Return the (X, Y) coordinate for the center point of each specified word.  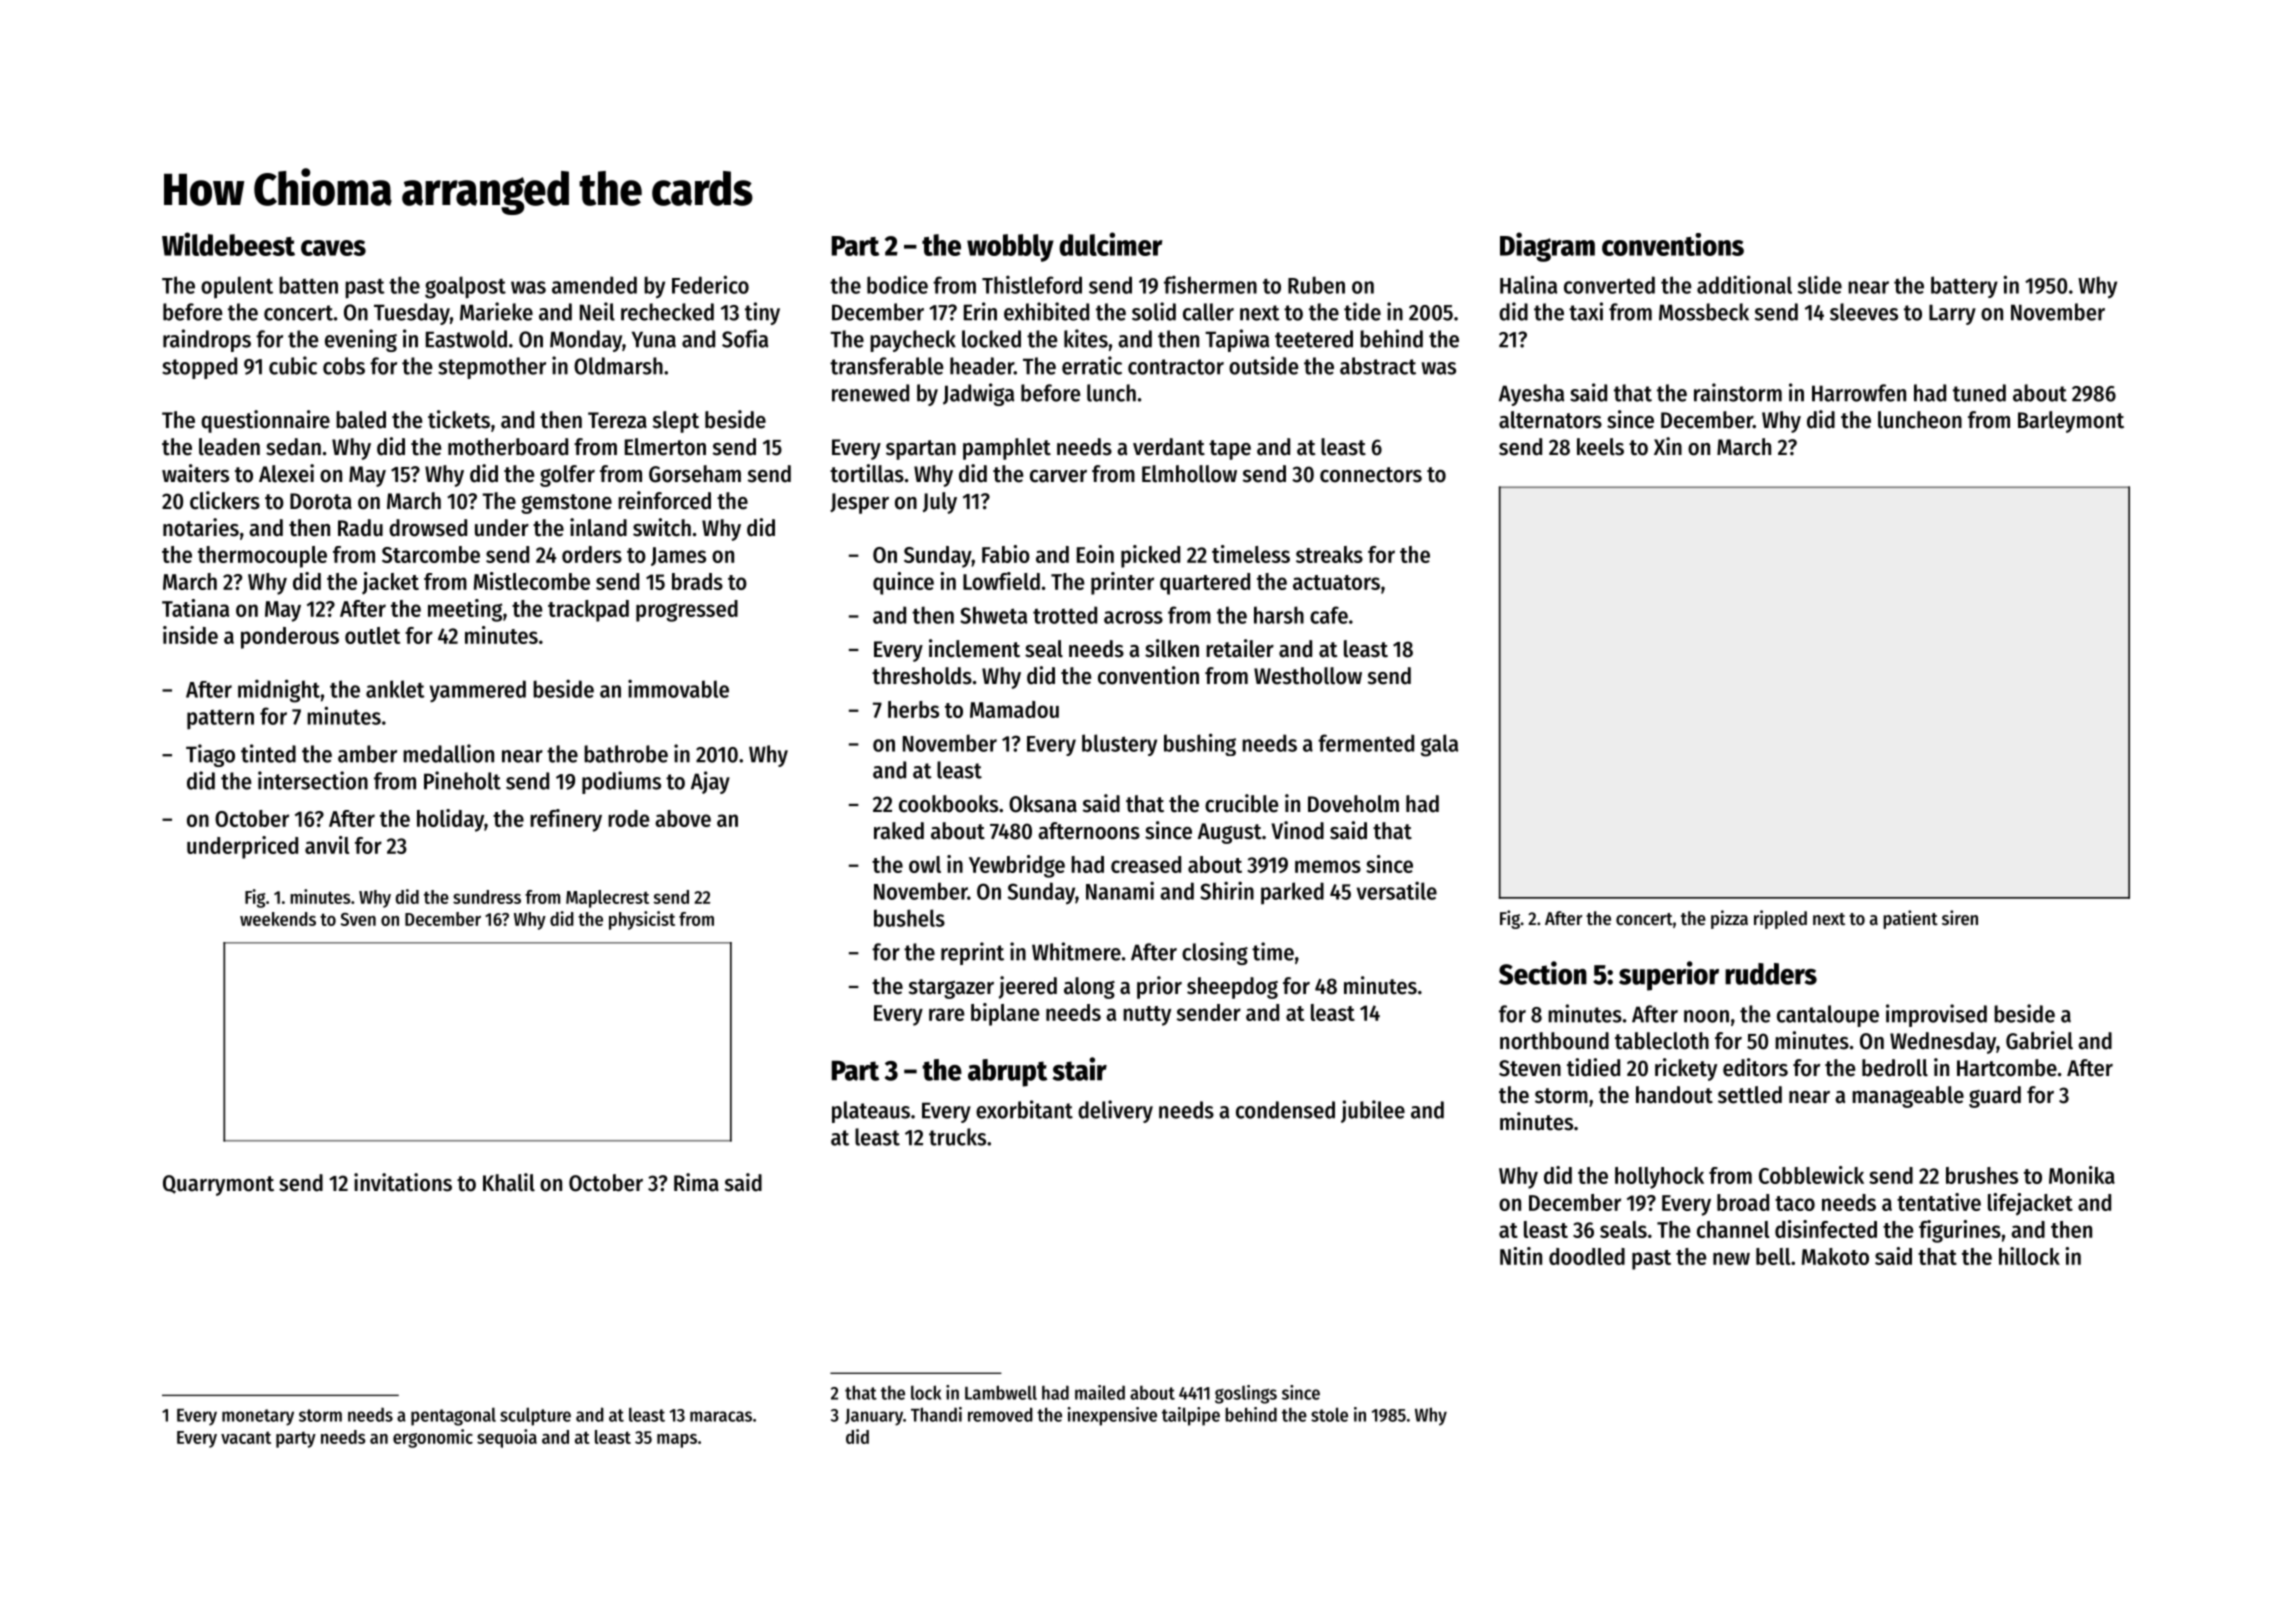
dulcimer (1110, 244)
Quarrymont (218, 1185)
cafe (1329, 615)
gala (1439, 745)
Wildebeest (228, 244)
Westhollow (1308, 676)
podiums (621, 782)
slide (1820, 284)
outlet (372, 635)
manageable (1908, 1097)
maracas (721, 1416)
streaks (1329, 554)
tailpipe (1191, 1416)
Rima (696, 1182)
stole (1329, 1414)
